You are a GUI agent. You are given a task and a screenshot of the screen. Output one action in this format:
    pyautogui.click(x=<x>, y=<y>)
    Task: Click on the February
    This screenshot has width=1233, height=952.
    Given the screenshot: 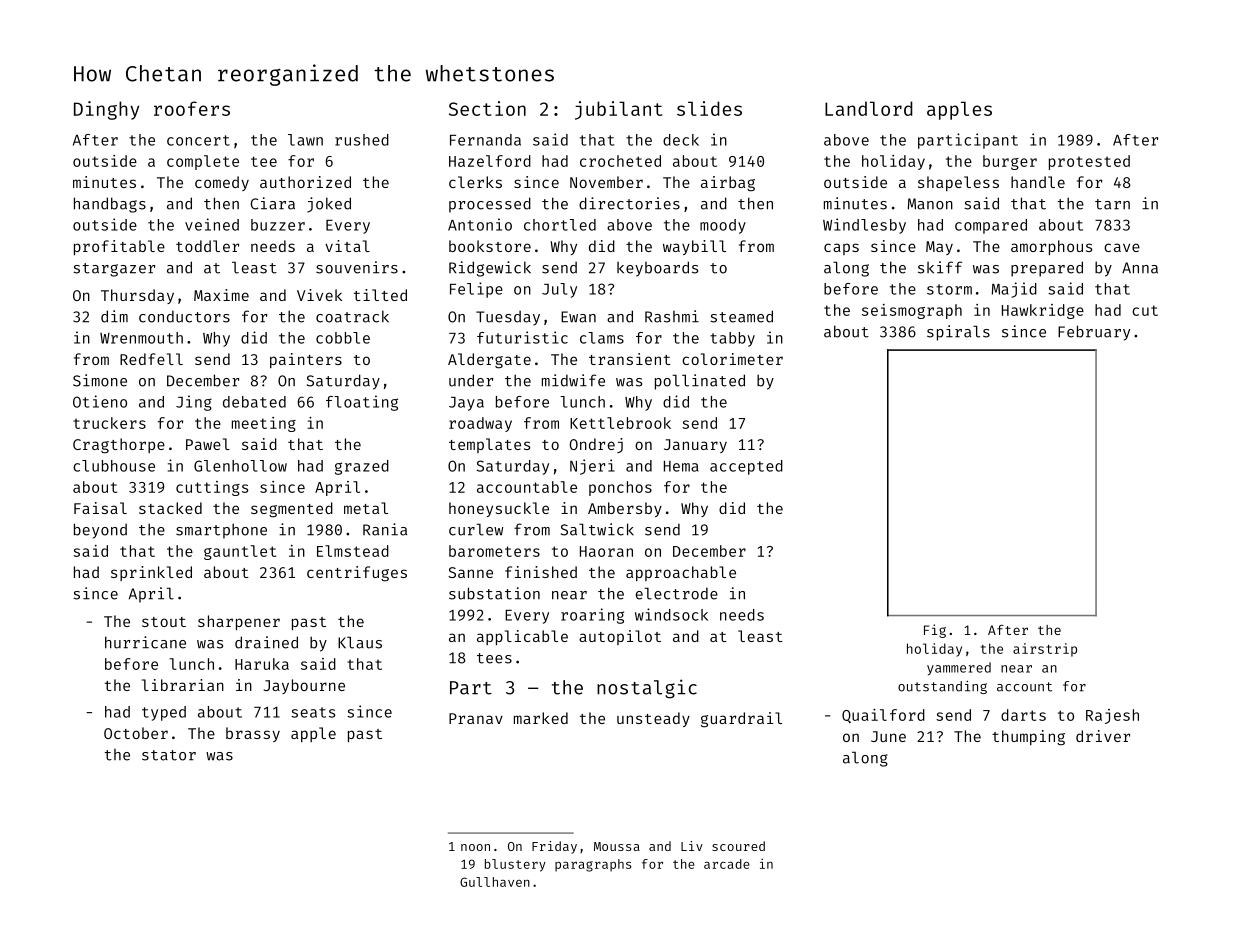 What is the action you would take?
    pyautogui.click(x=1094, y=333)
